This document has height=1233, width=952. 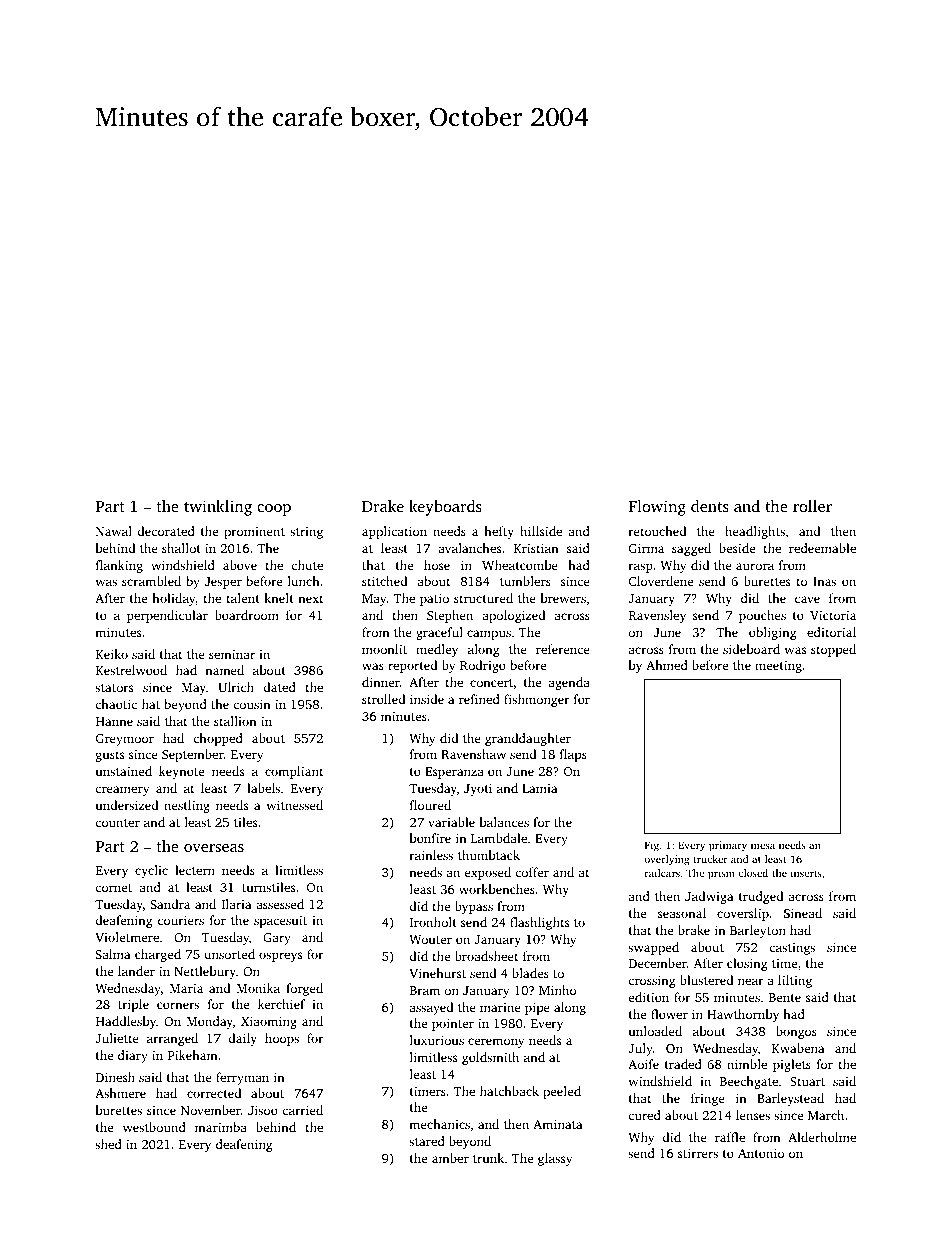 What do you see at coordinates (113, 888) in the document?
I see `cornet` at bounding box center [113, 888].
